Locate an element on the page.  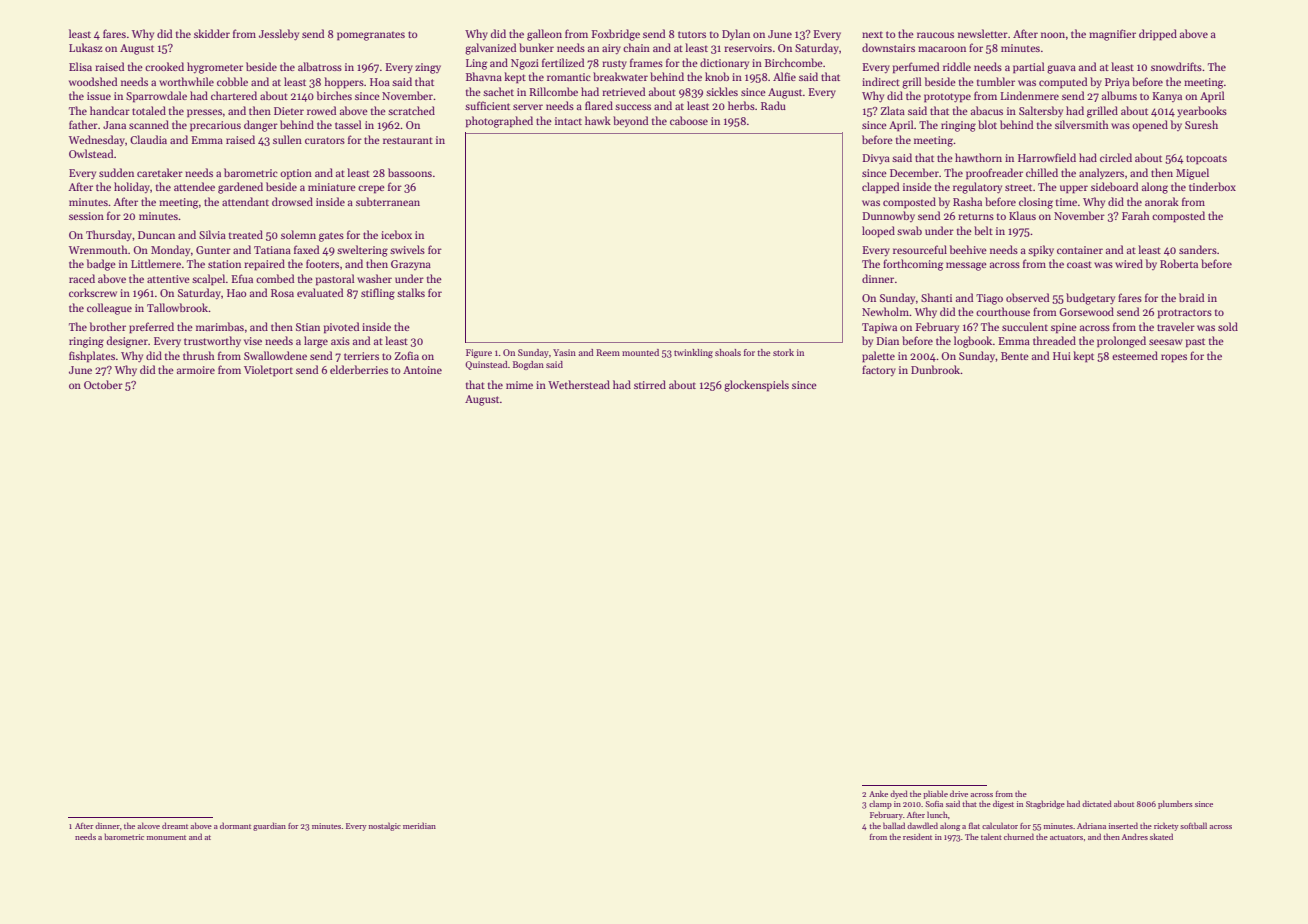
combed is located at coordinates (275, 278).
